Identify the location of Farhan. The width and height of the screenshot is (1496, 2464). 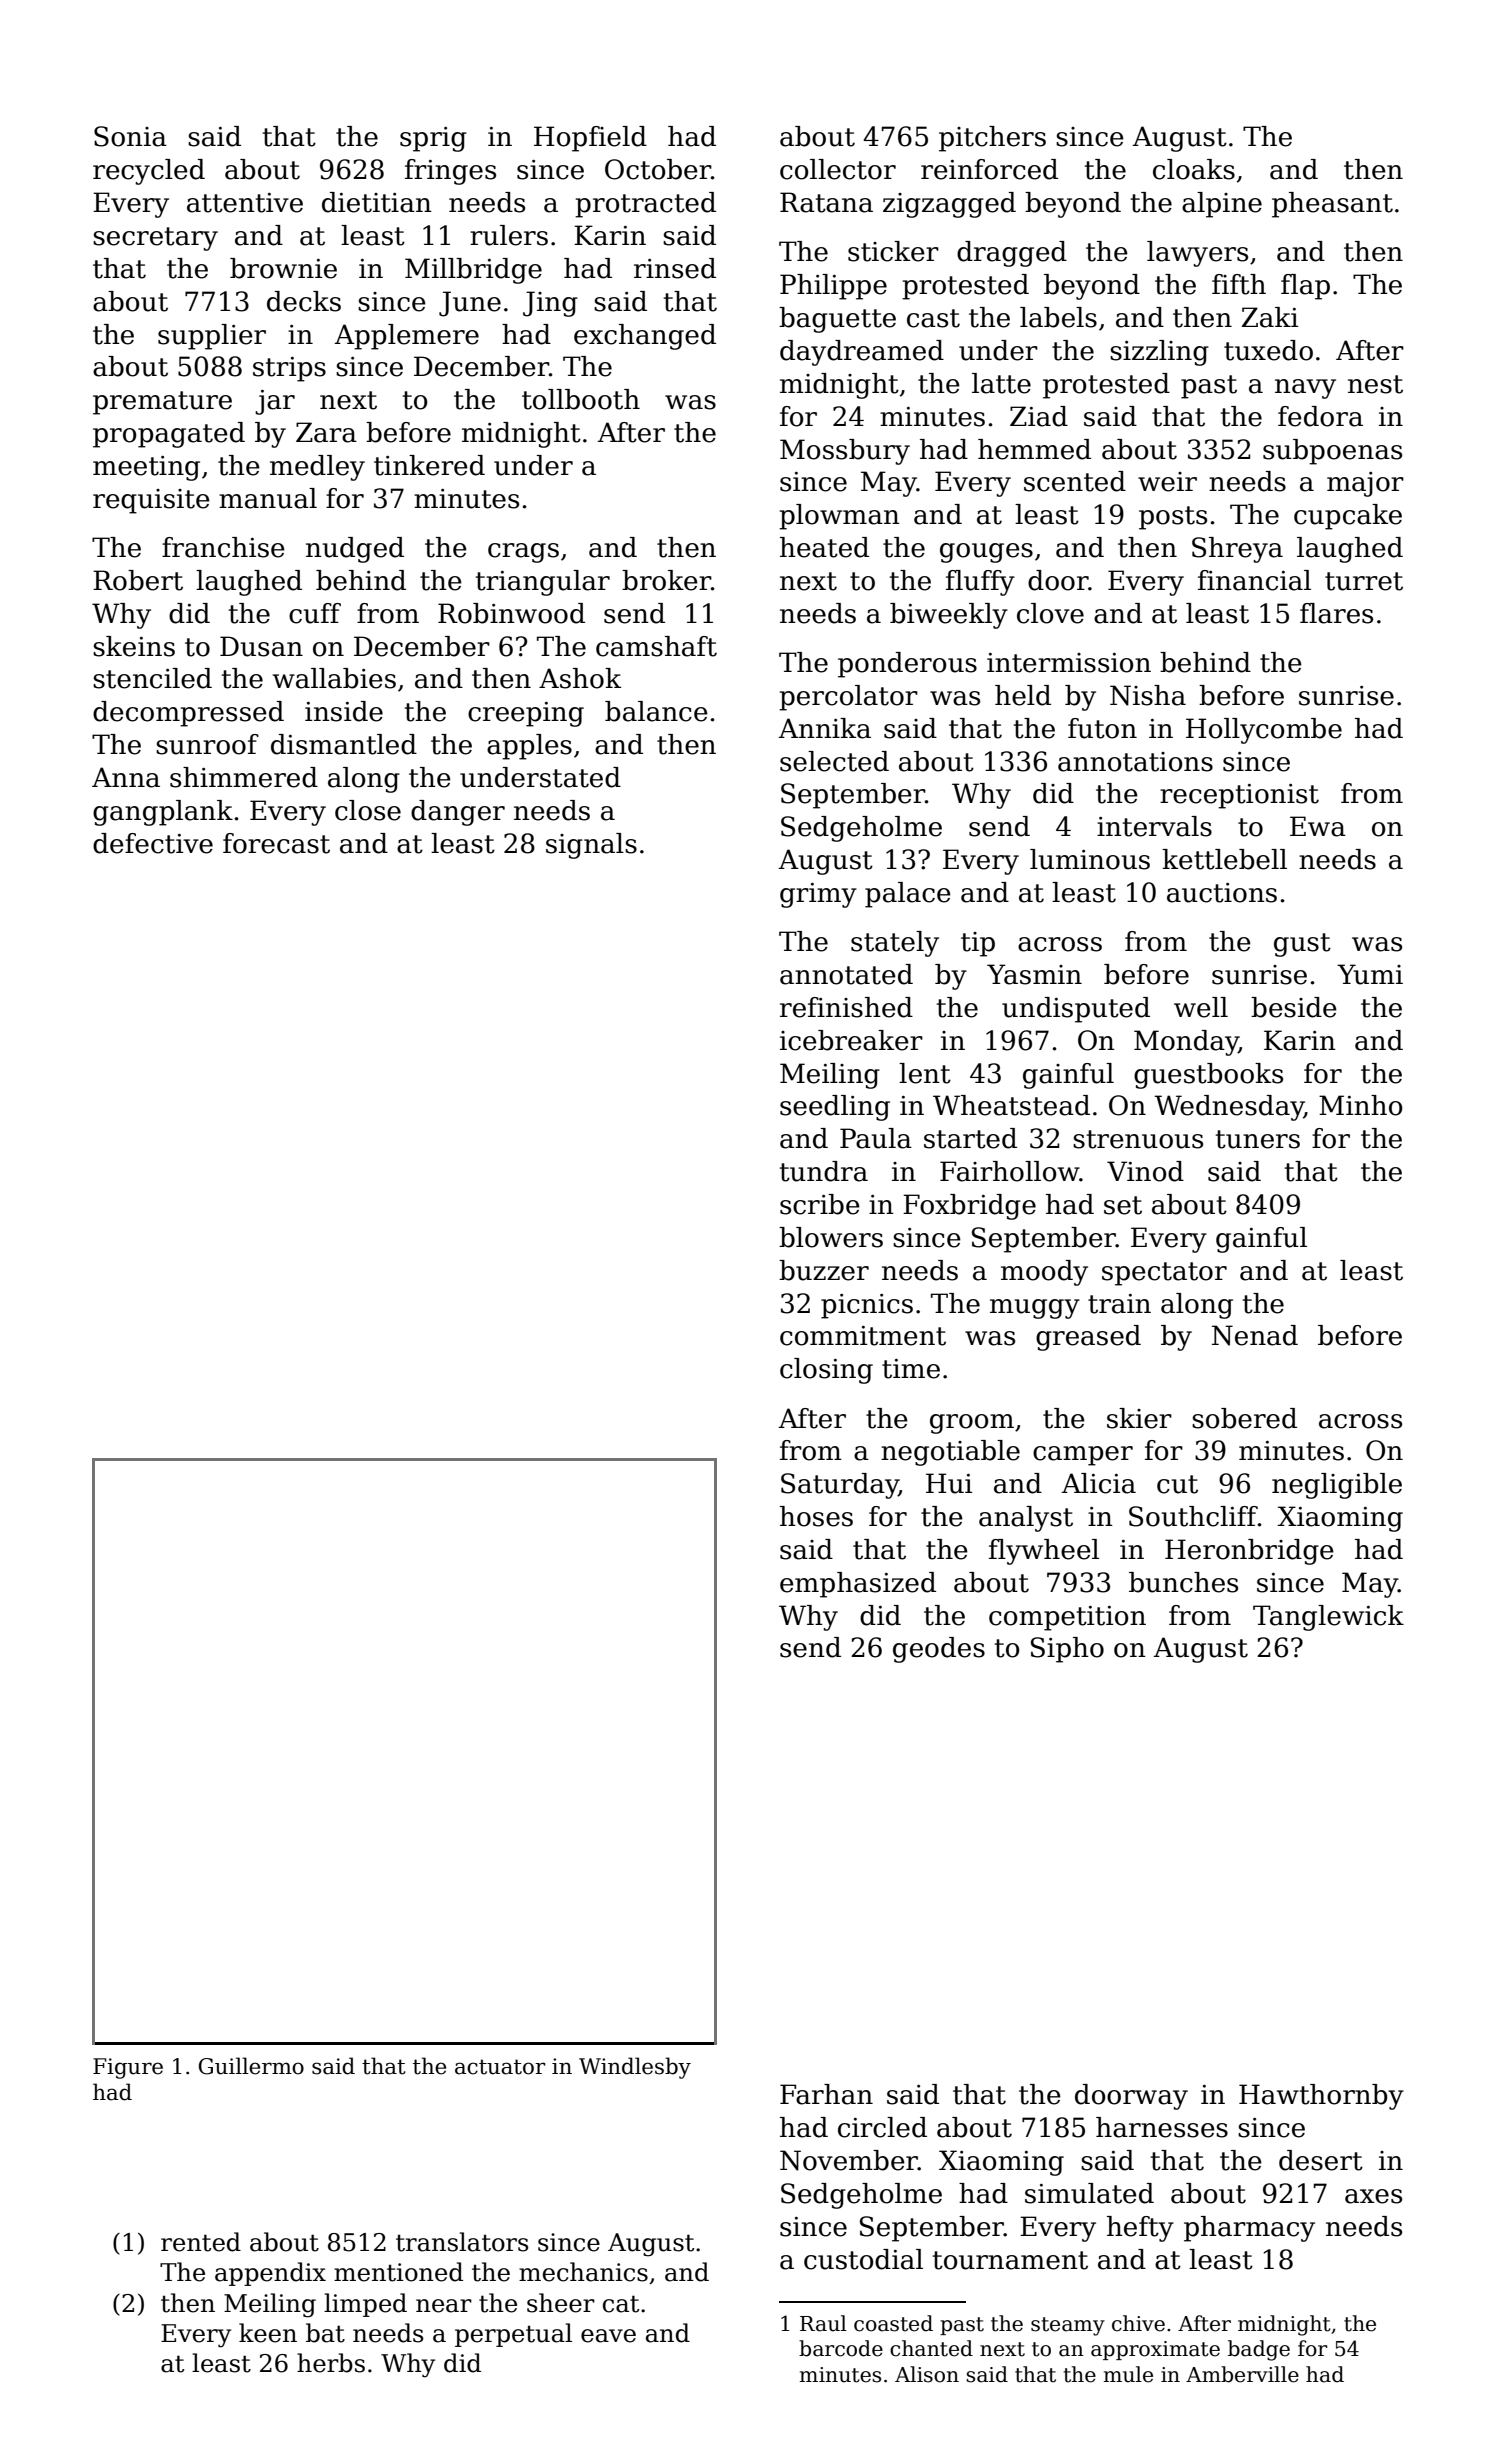
(826, 2094).
